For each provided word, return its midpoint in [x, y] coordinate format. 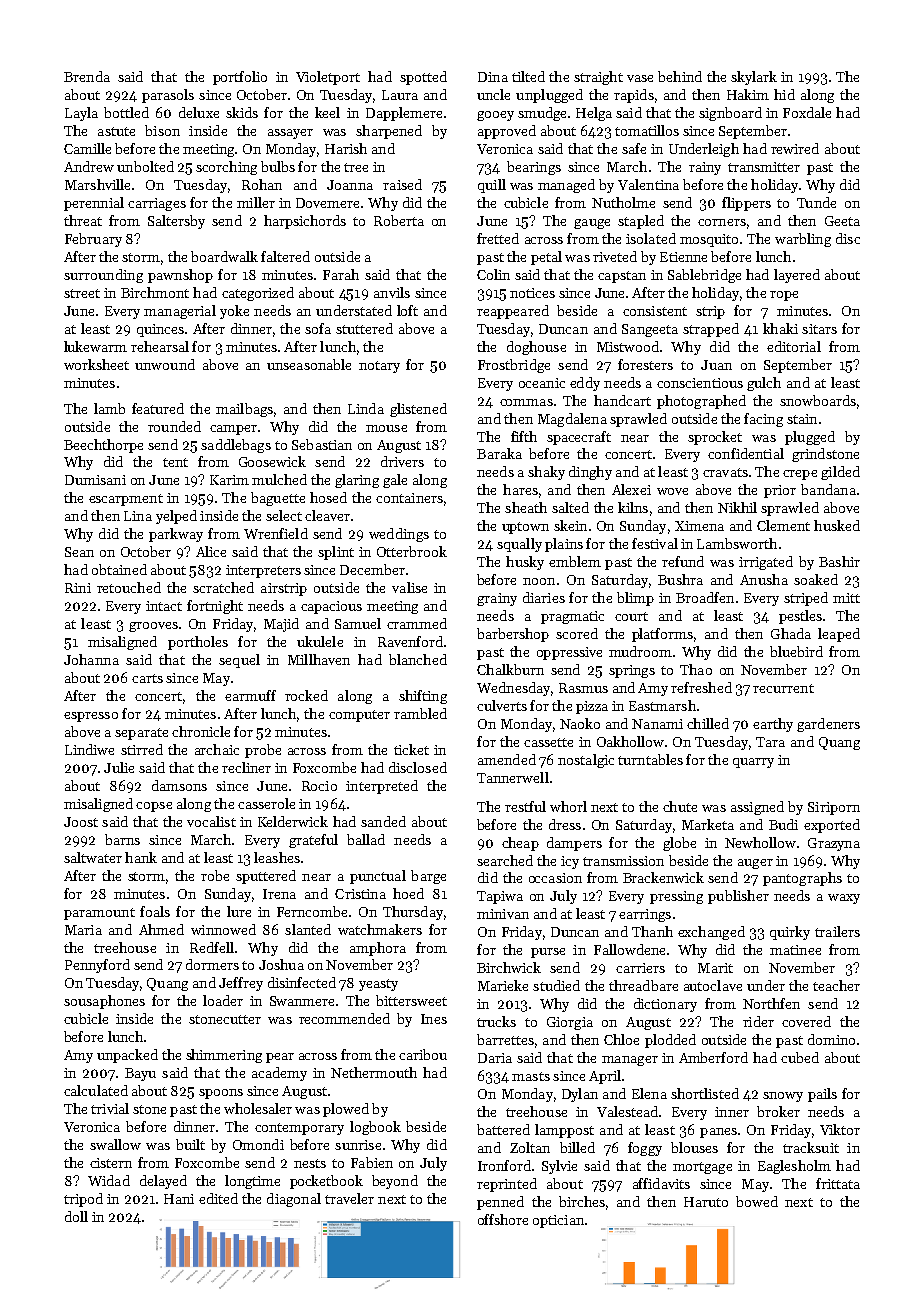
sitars [819, 329]
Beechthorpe [103, 446]
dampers [574, 844]
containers [409, 498]
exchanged [711, 933]
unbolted [145, 166]
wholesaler [258, 1108]
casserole [266, 803]
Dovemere [327, 203]
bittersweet [411, 1000]
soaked [816, 579]
